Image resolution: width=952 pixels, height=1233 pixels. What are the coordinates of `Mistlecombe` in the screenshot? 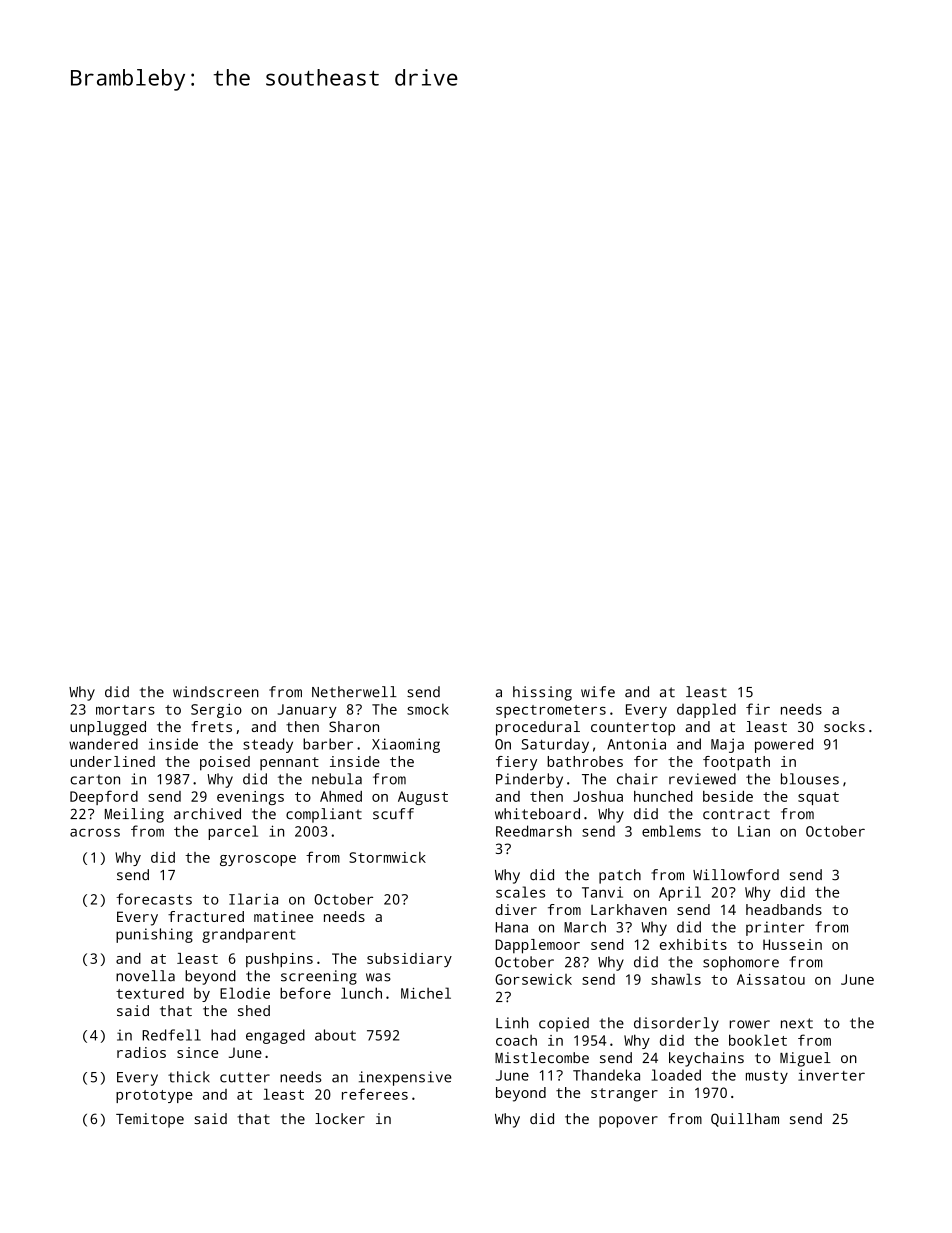 It's located at (542, 1057).
